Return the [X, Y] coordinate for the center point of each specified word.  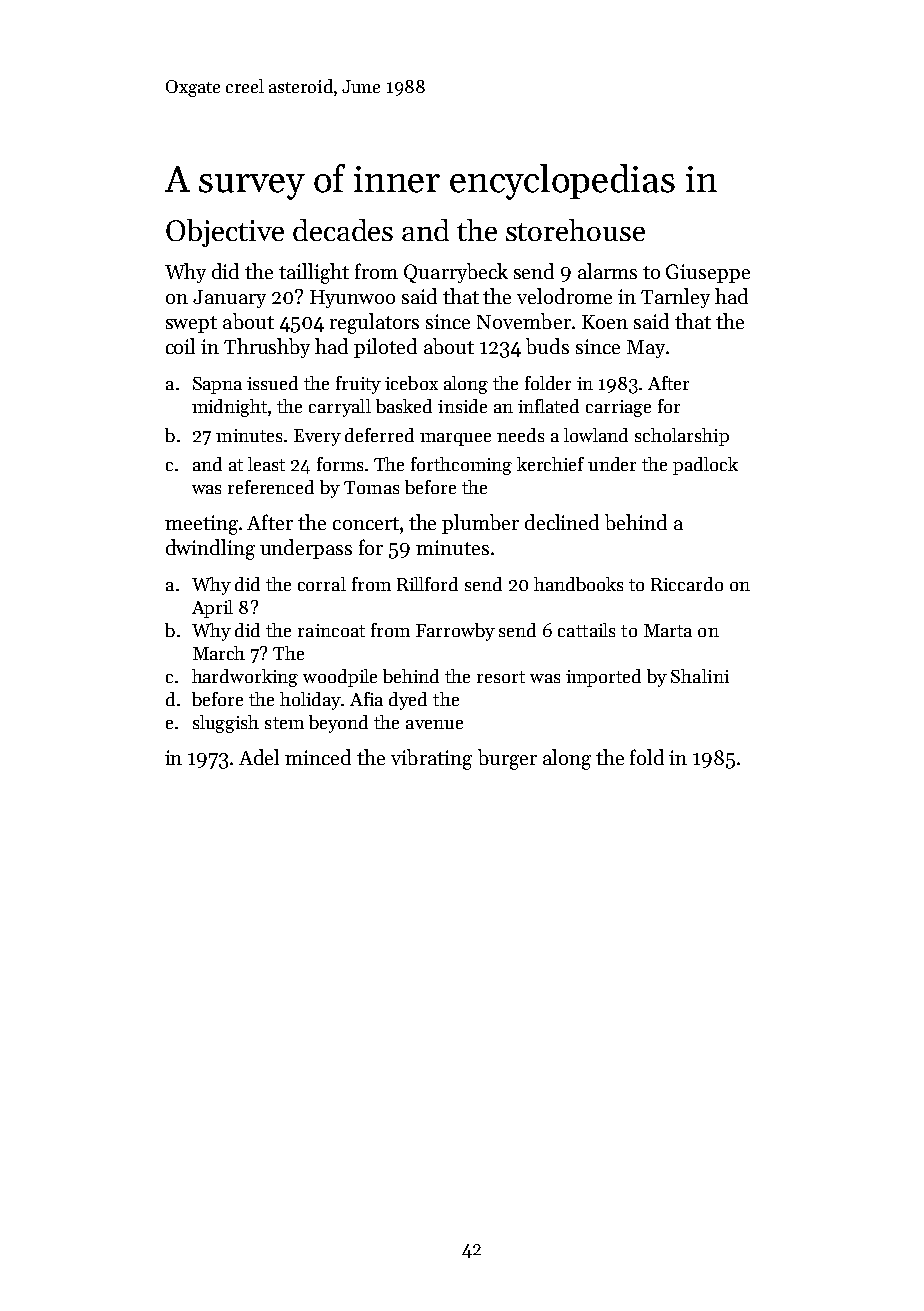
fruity [358, 385]
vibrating [431, 759]
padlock [705, 466]
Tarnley [675, 298]
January [229, 299]
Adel [259, 757]
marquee [455, 439]
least [266, 464]
